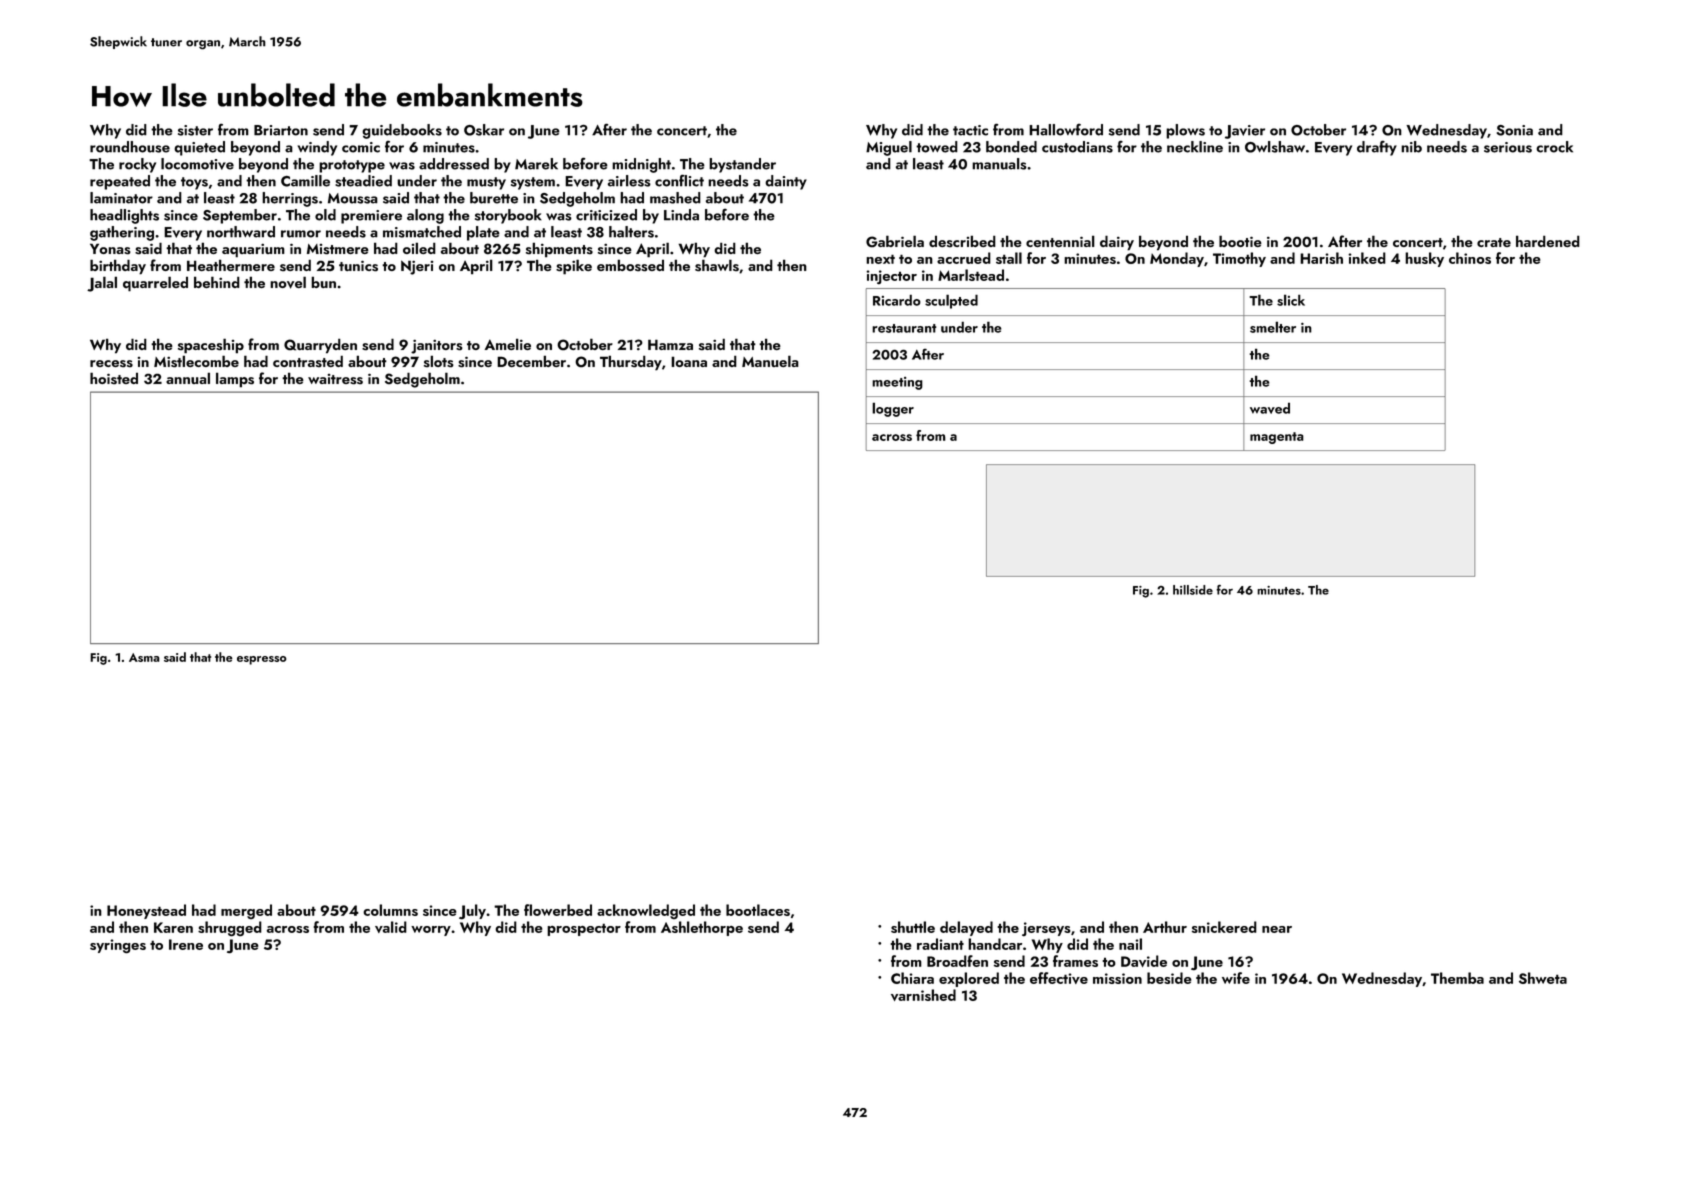 This page has height=1191, width=1685. I want to click on Miguel, so click(889, 148).
